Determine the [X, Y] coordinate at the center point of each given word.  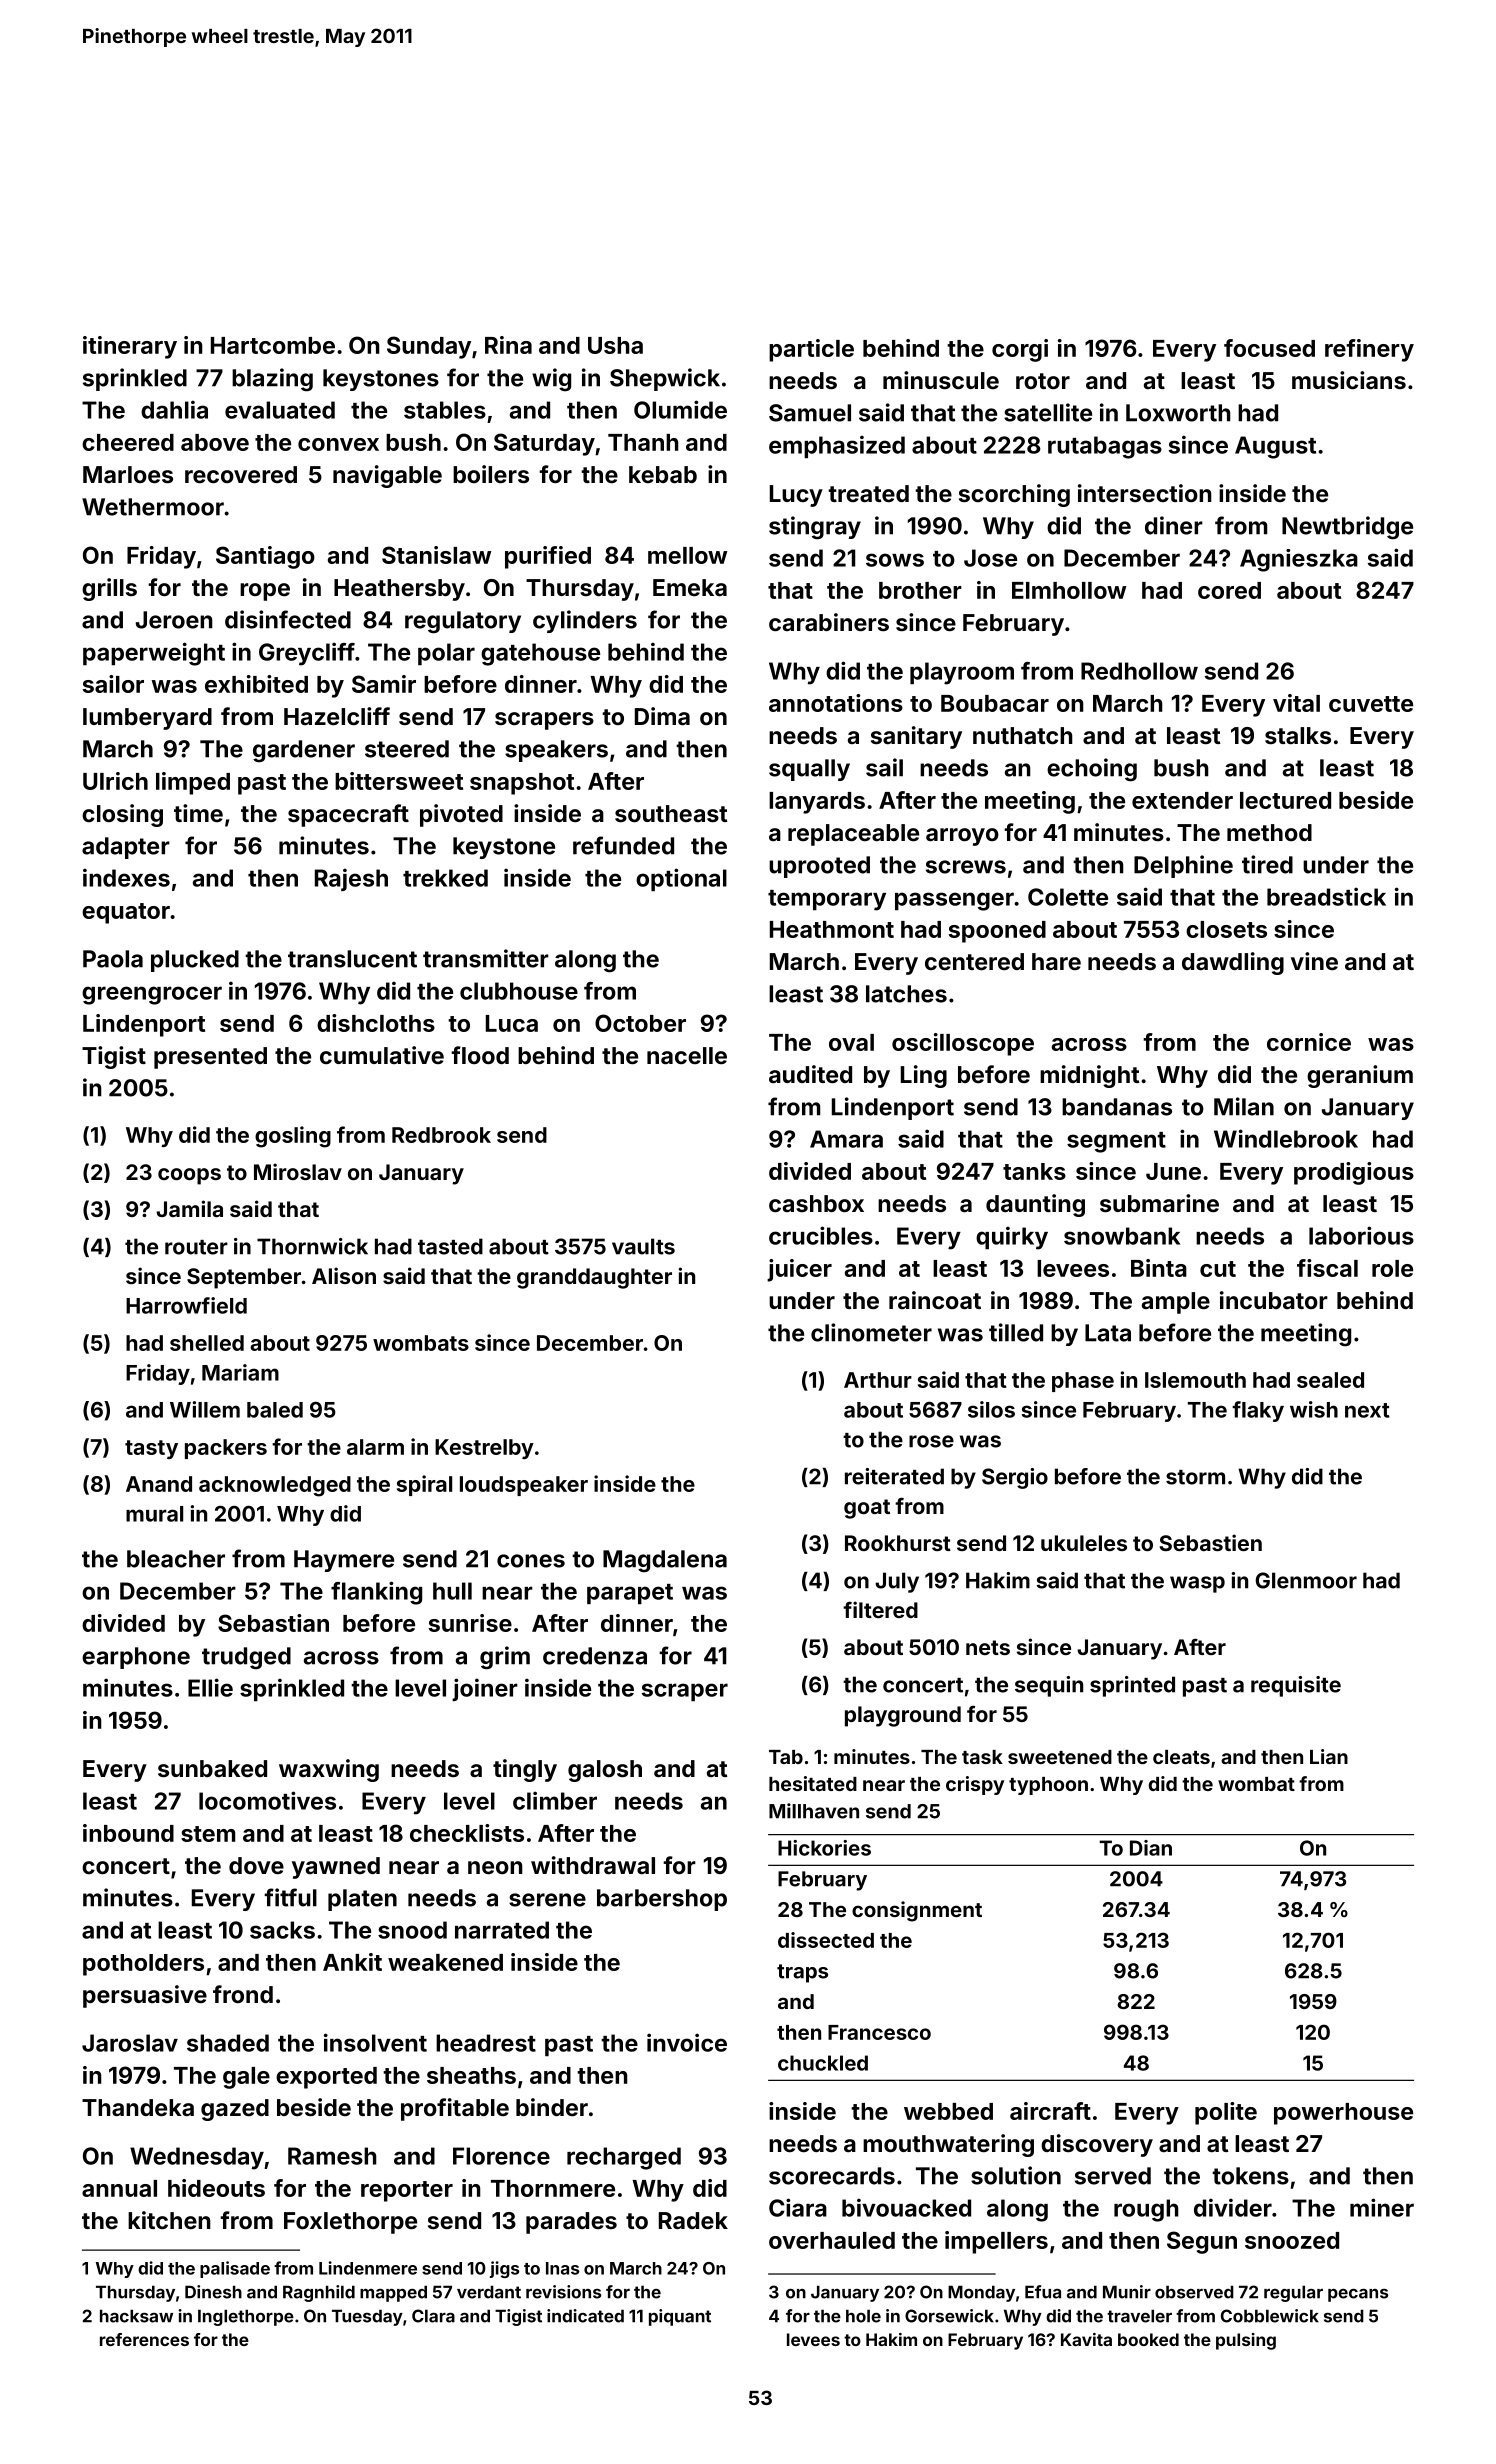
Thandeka [138, 2107]
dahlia [174, 409]
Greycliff [307, 654]
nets [988, 1647]
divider [1233, 2207]
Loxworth [1178, 413]
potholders [143, 1965]
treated [868, 493]
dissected [826, 1940]
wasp [1197, 1584]
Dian [1151, 1848]
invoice [687, 2042]
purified [548, 557]
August [1275, 447]
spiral [424, 1485]
